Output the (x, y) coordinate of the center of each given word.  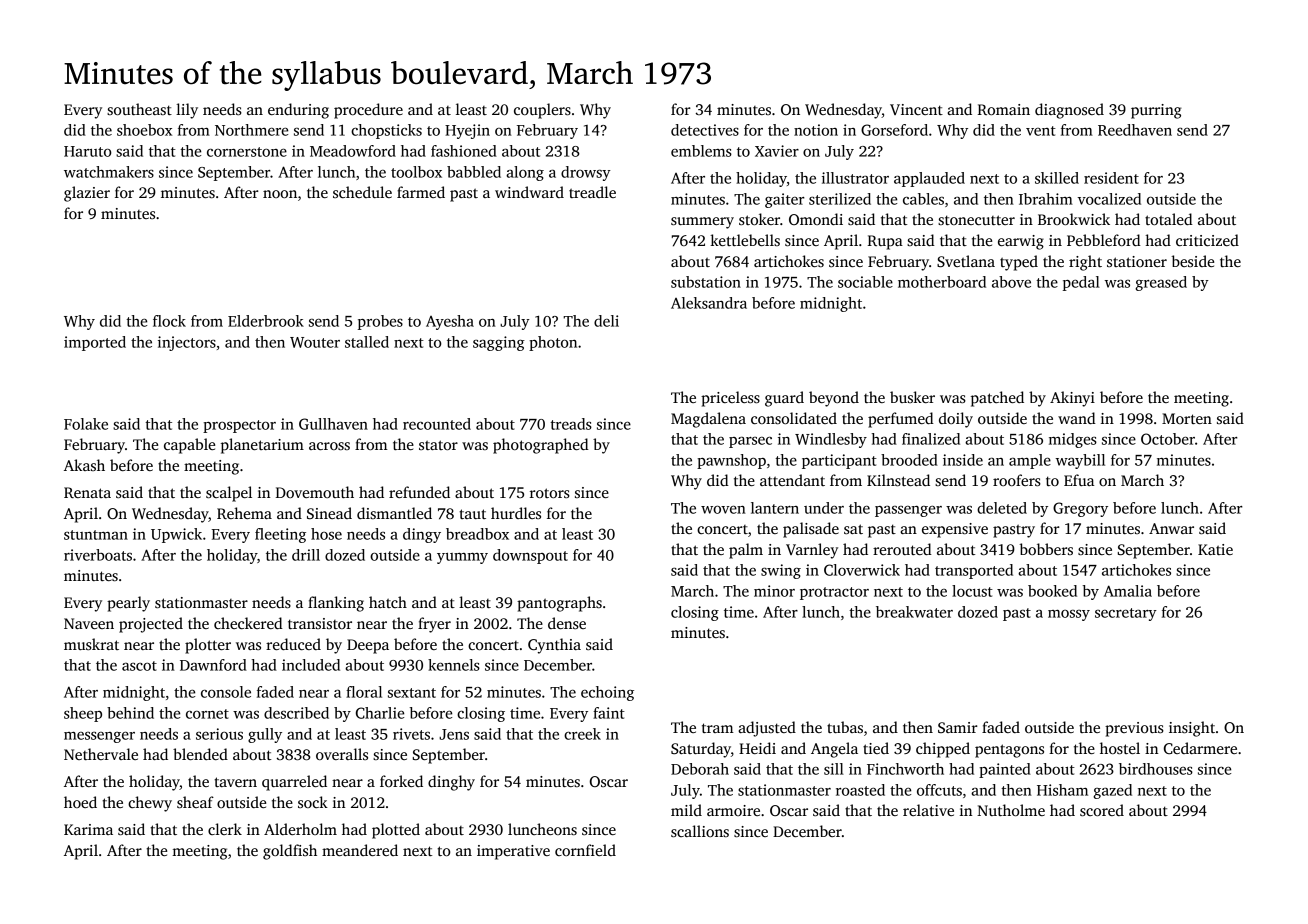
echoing (607, 693)
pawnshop (731, 461)
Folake (86, 424)
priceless (730, 399)
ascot (139, 666)
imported (95, 343)
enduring (298, 111)
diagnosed (1069, 111)
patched (997, 399)
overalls (342, 754)
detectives (705, 130)
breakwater (914, 612)
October (1168, 439)
